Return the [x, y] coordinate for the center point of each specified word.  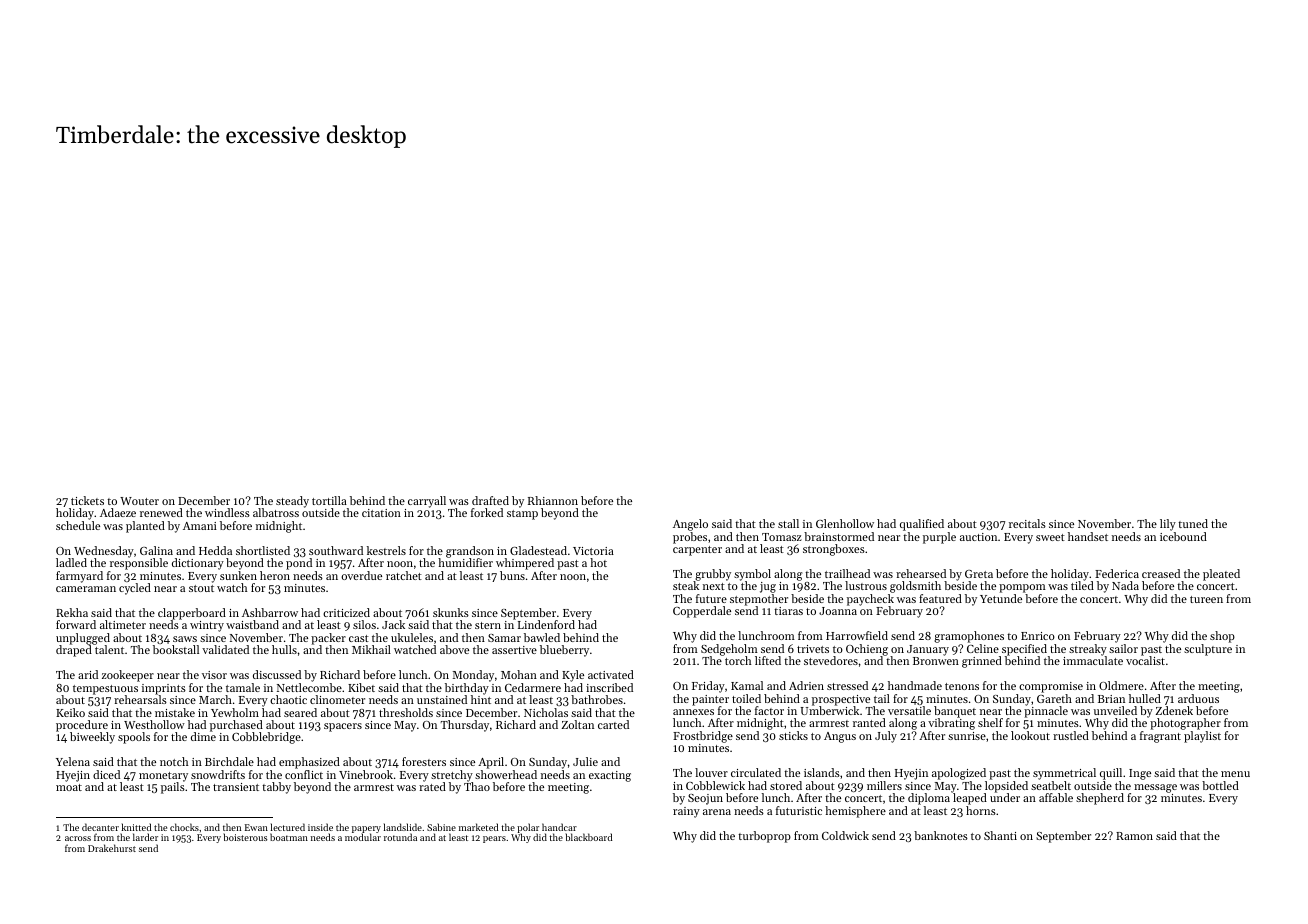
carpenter [697, 551]
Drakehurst [112, 848]
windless [227, 512]
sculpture [1208, 650]
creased [1161, 573]
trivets [813, 649]
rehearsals [140, 699]
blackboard [588, 837]
